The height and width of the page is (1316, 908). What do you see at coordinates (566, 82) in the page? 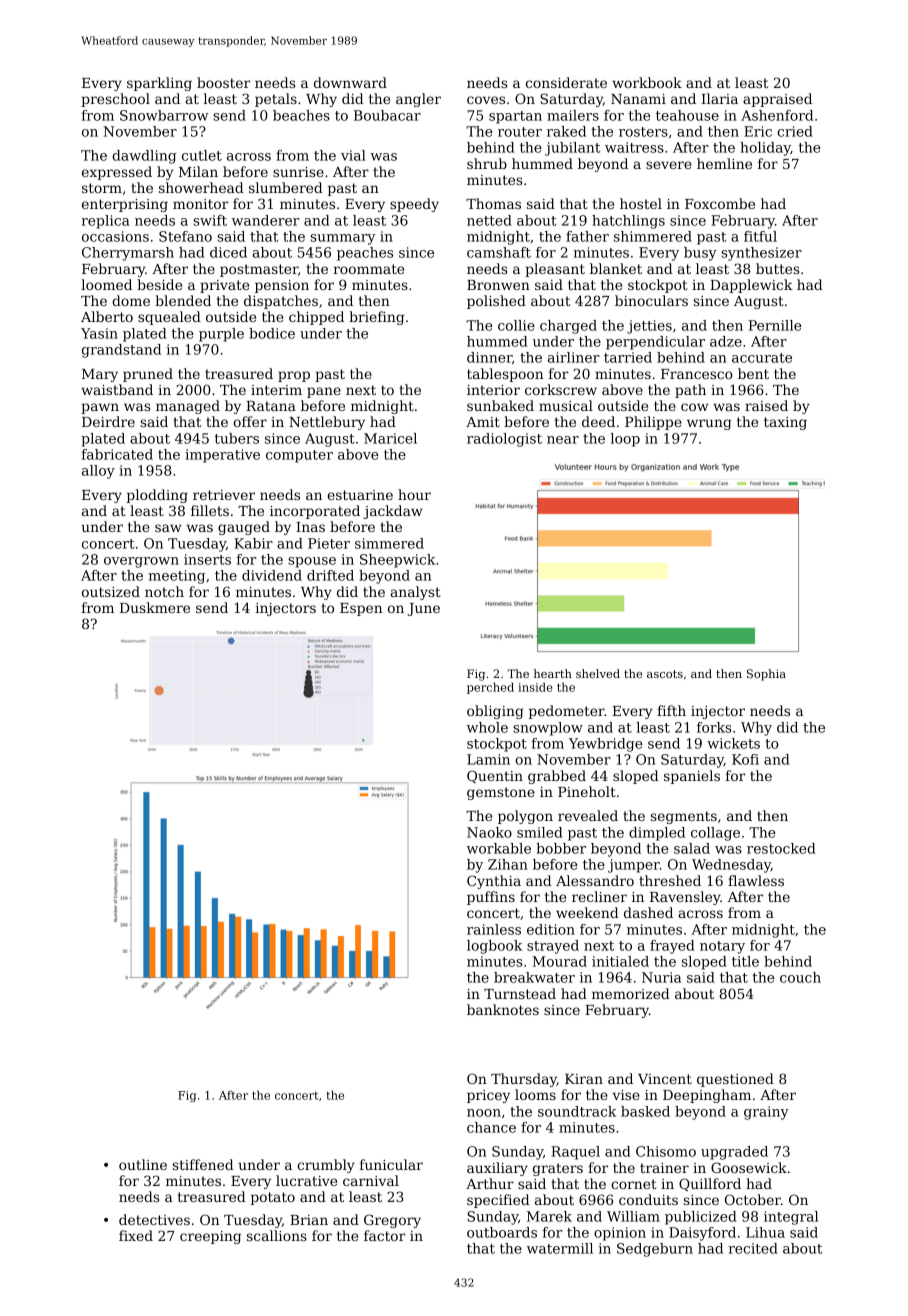
I see `considerate` at bounding box center [566, 82].
